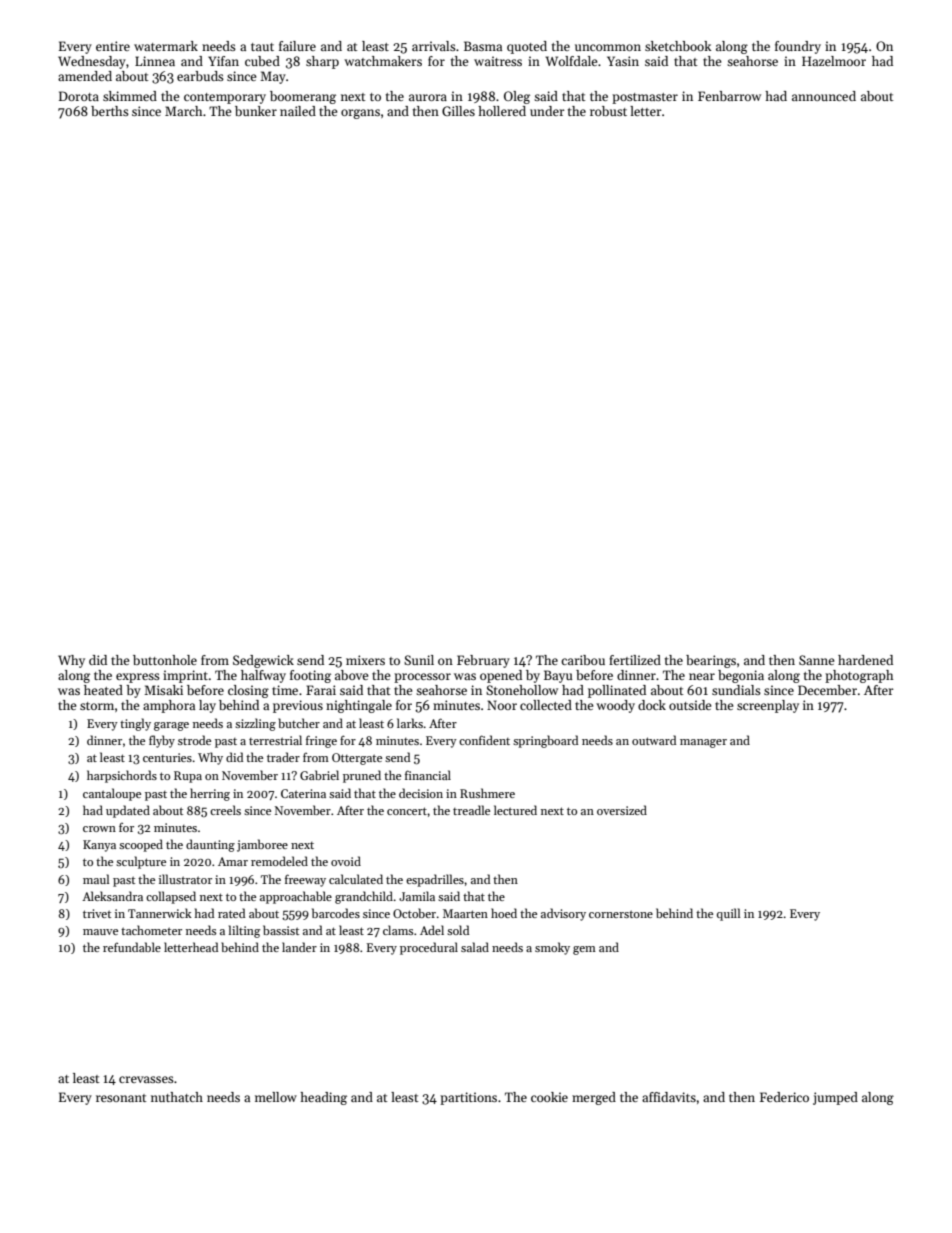 The width and height of the page is (952, 1233). I want to click on February, so click(483, 661).
